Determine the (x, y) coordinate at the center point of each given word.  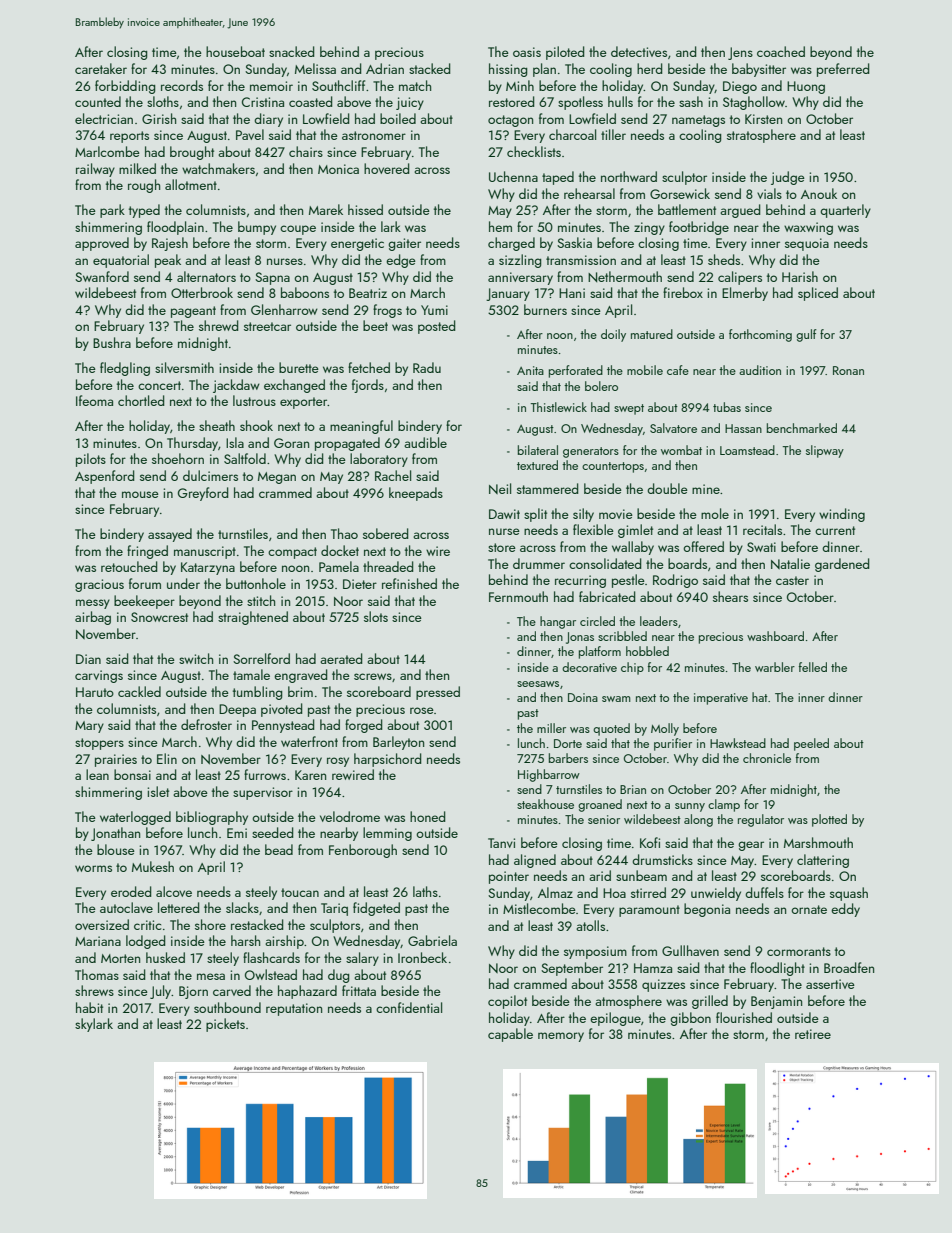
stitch (261, 600)
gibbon (690, 1019)
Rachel (393, 475)
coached (781, 51)
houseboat (235, 51)
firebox (683, 292)
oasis (527, 52)
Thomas (97, 974)
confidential (409, 1007)
